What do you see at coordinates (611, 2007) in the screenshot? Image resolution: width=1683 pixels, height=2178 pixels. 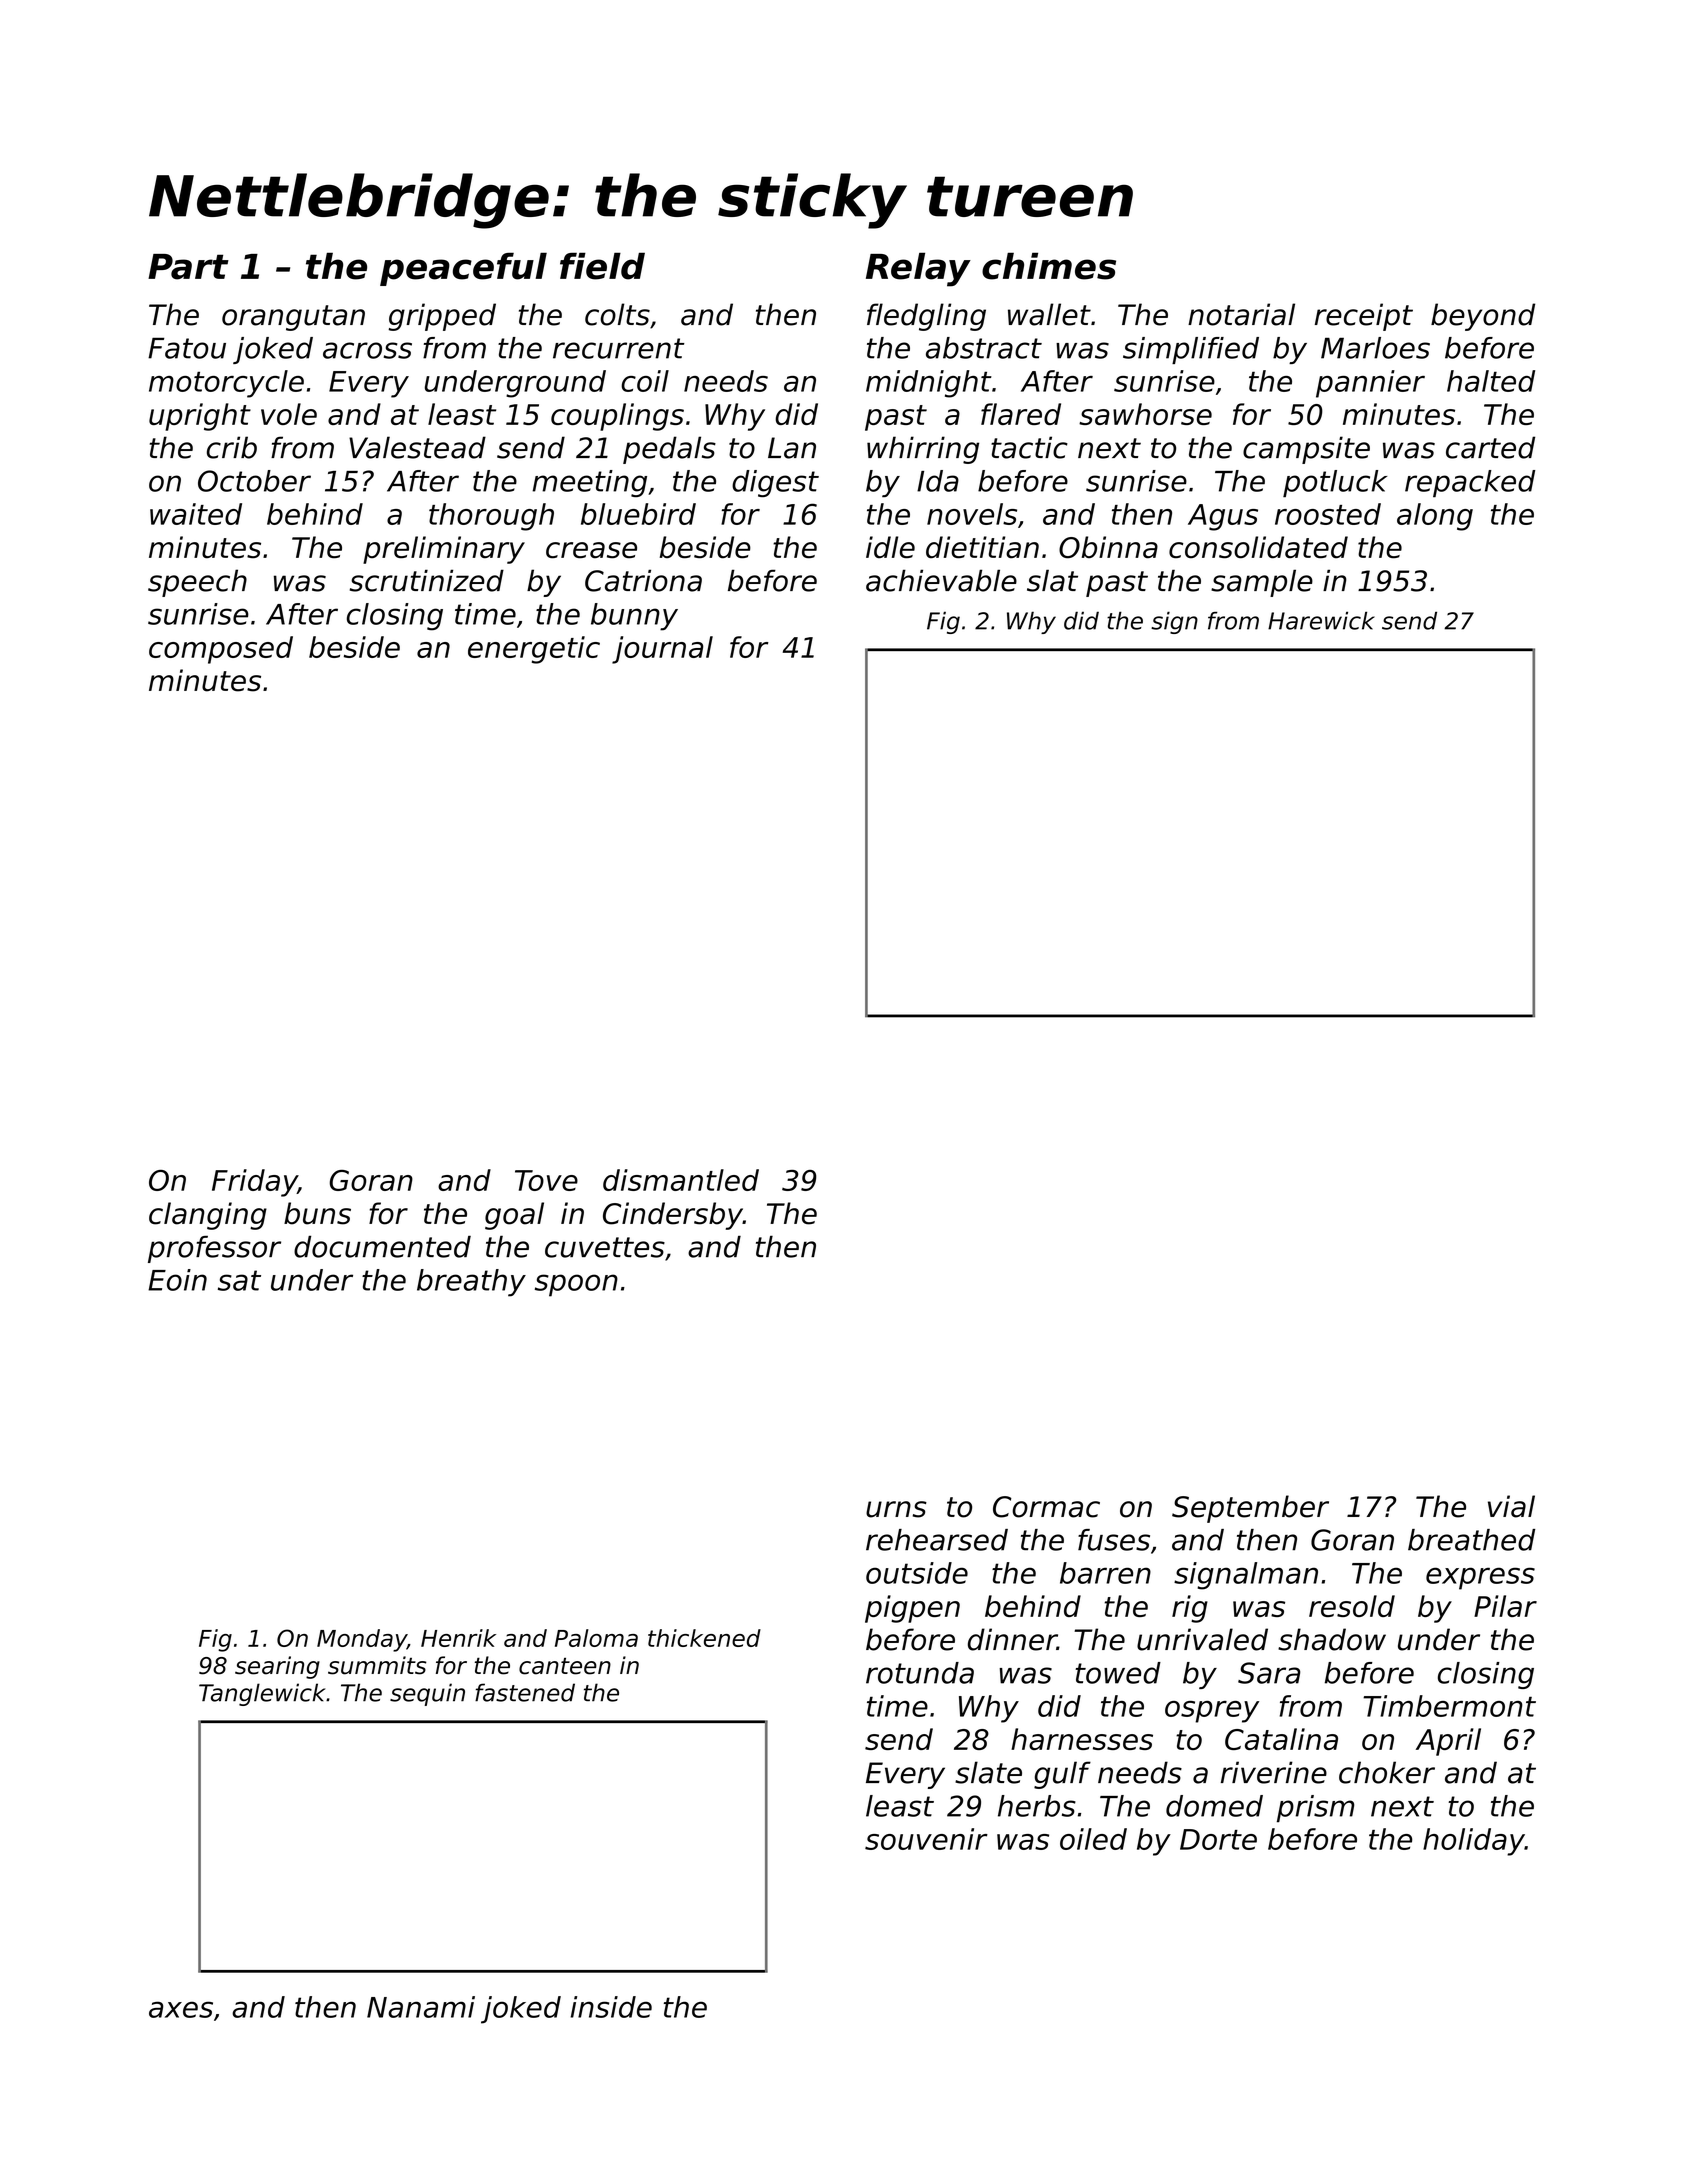 I see `inside` at bounding box center [611, 2007].
